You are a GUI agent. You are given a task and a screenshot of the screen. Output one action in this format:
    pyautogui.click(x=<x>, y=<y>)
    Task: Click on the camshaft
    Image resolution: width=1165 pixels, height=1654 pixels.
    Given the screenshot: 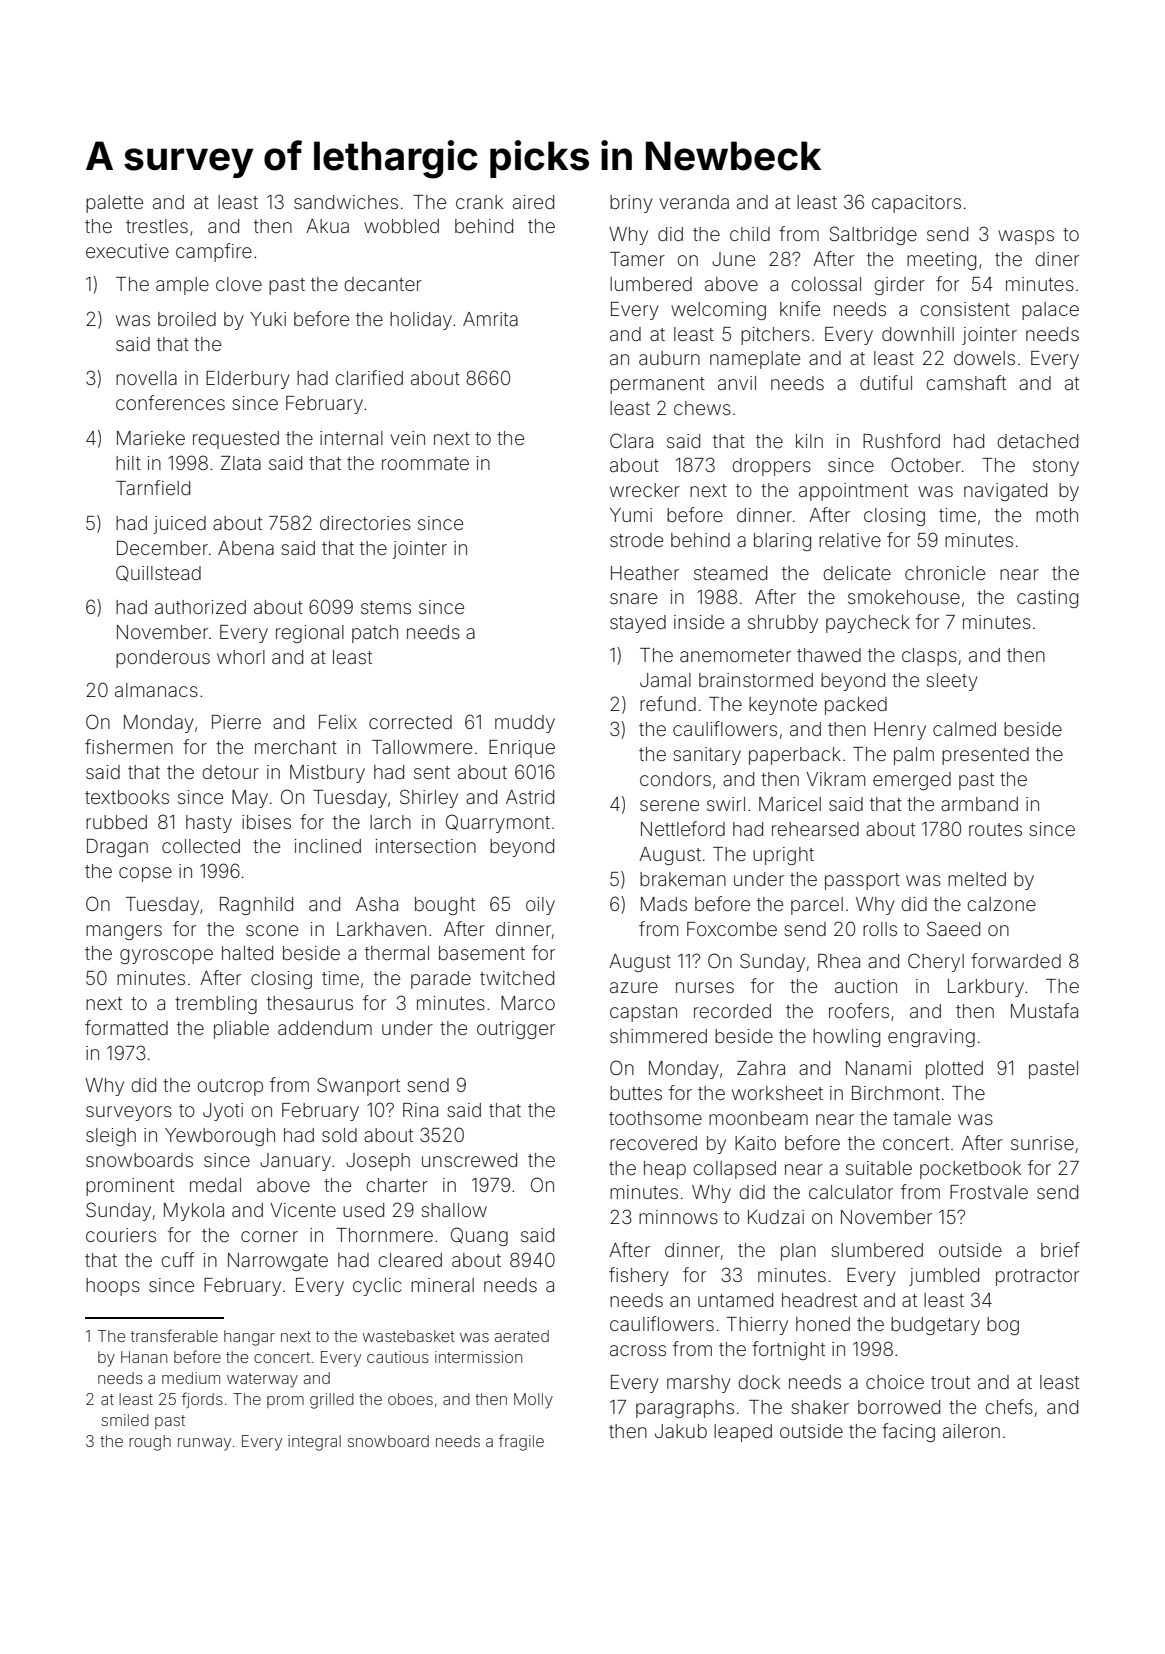 What is the action you would take?
    pyautogui.click(x=966, y=382)
